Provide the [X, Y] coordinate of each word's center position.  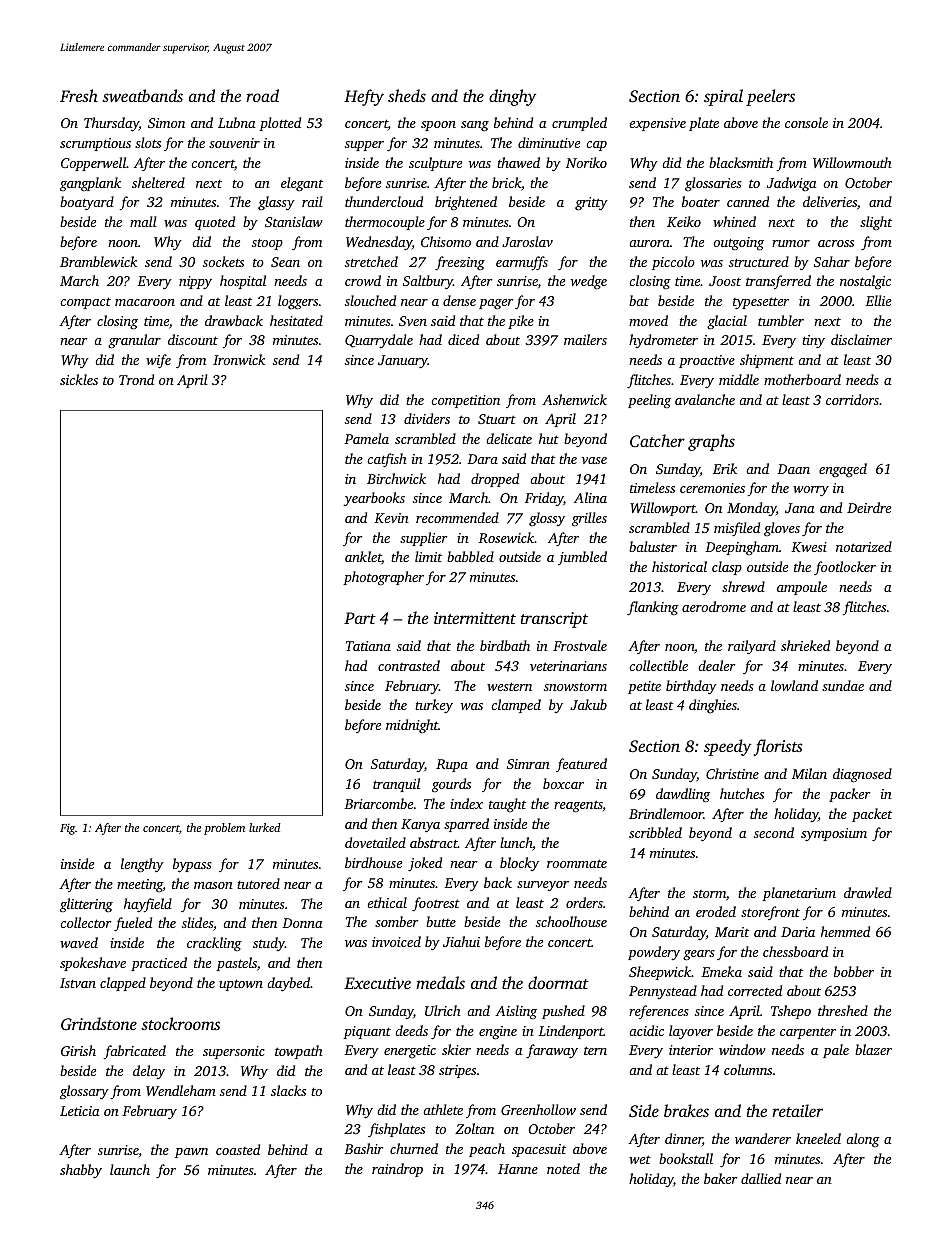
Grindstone [99, 1023]
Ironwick [239, 359]
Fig [67, 829]
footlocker [845, 568]
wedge [589, 282]
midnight [412, 726]
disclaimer [861, 339]
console [806, 122]
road [262, 95]
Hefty [364, 97]
